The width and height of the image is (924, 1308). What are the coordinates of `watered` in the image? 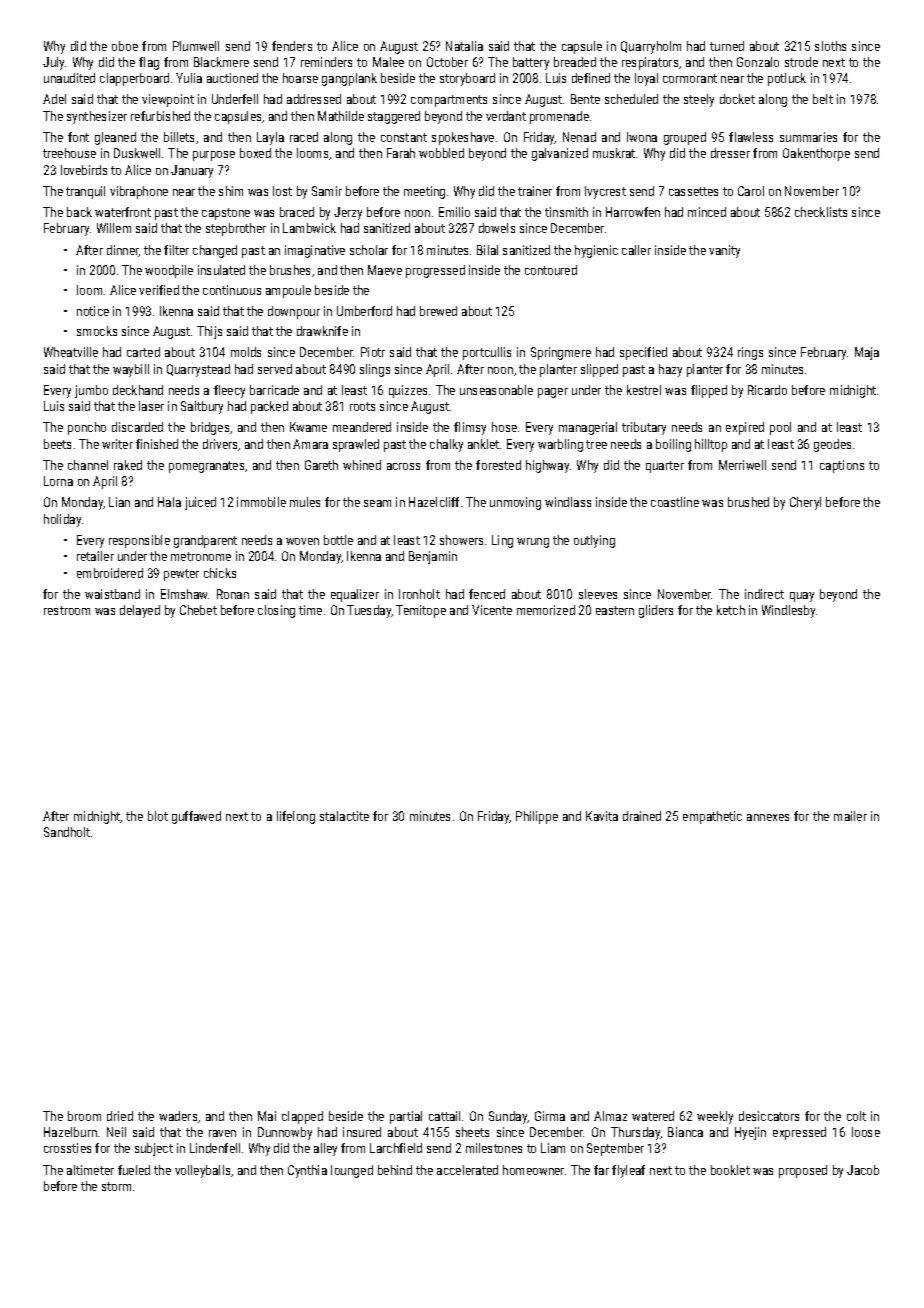 It's located at (653, 1116).
